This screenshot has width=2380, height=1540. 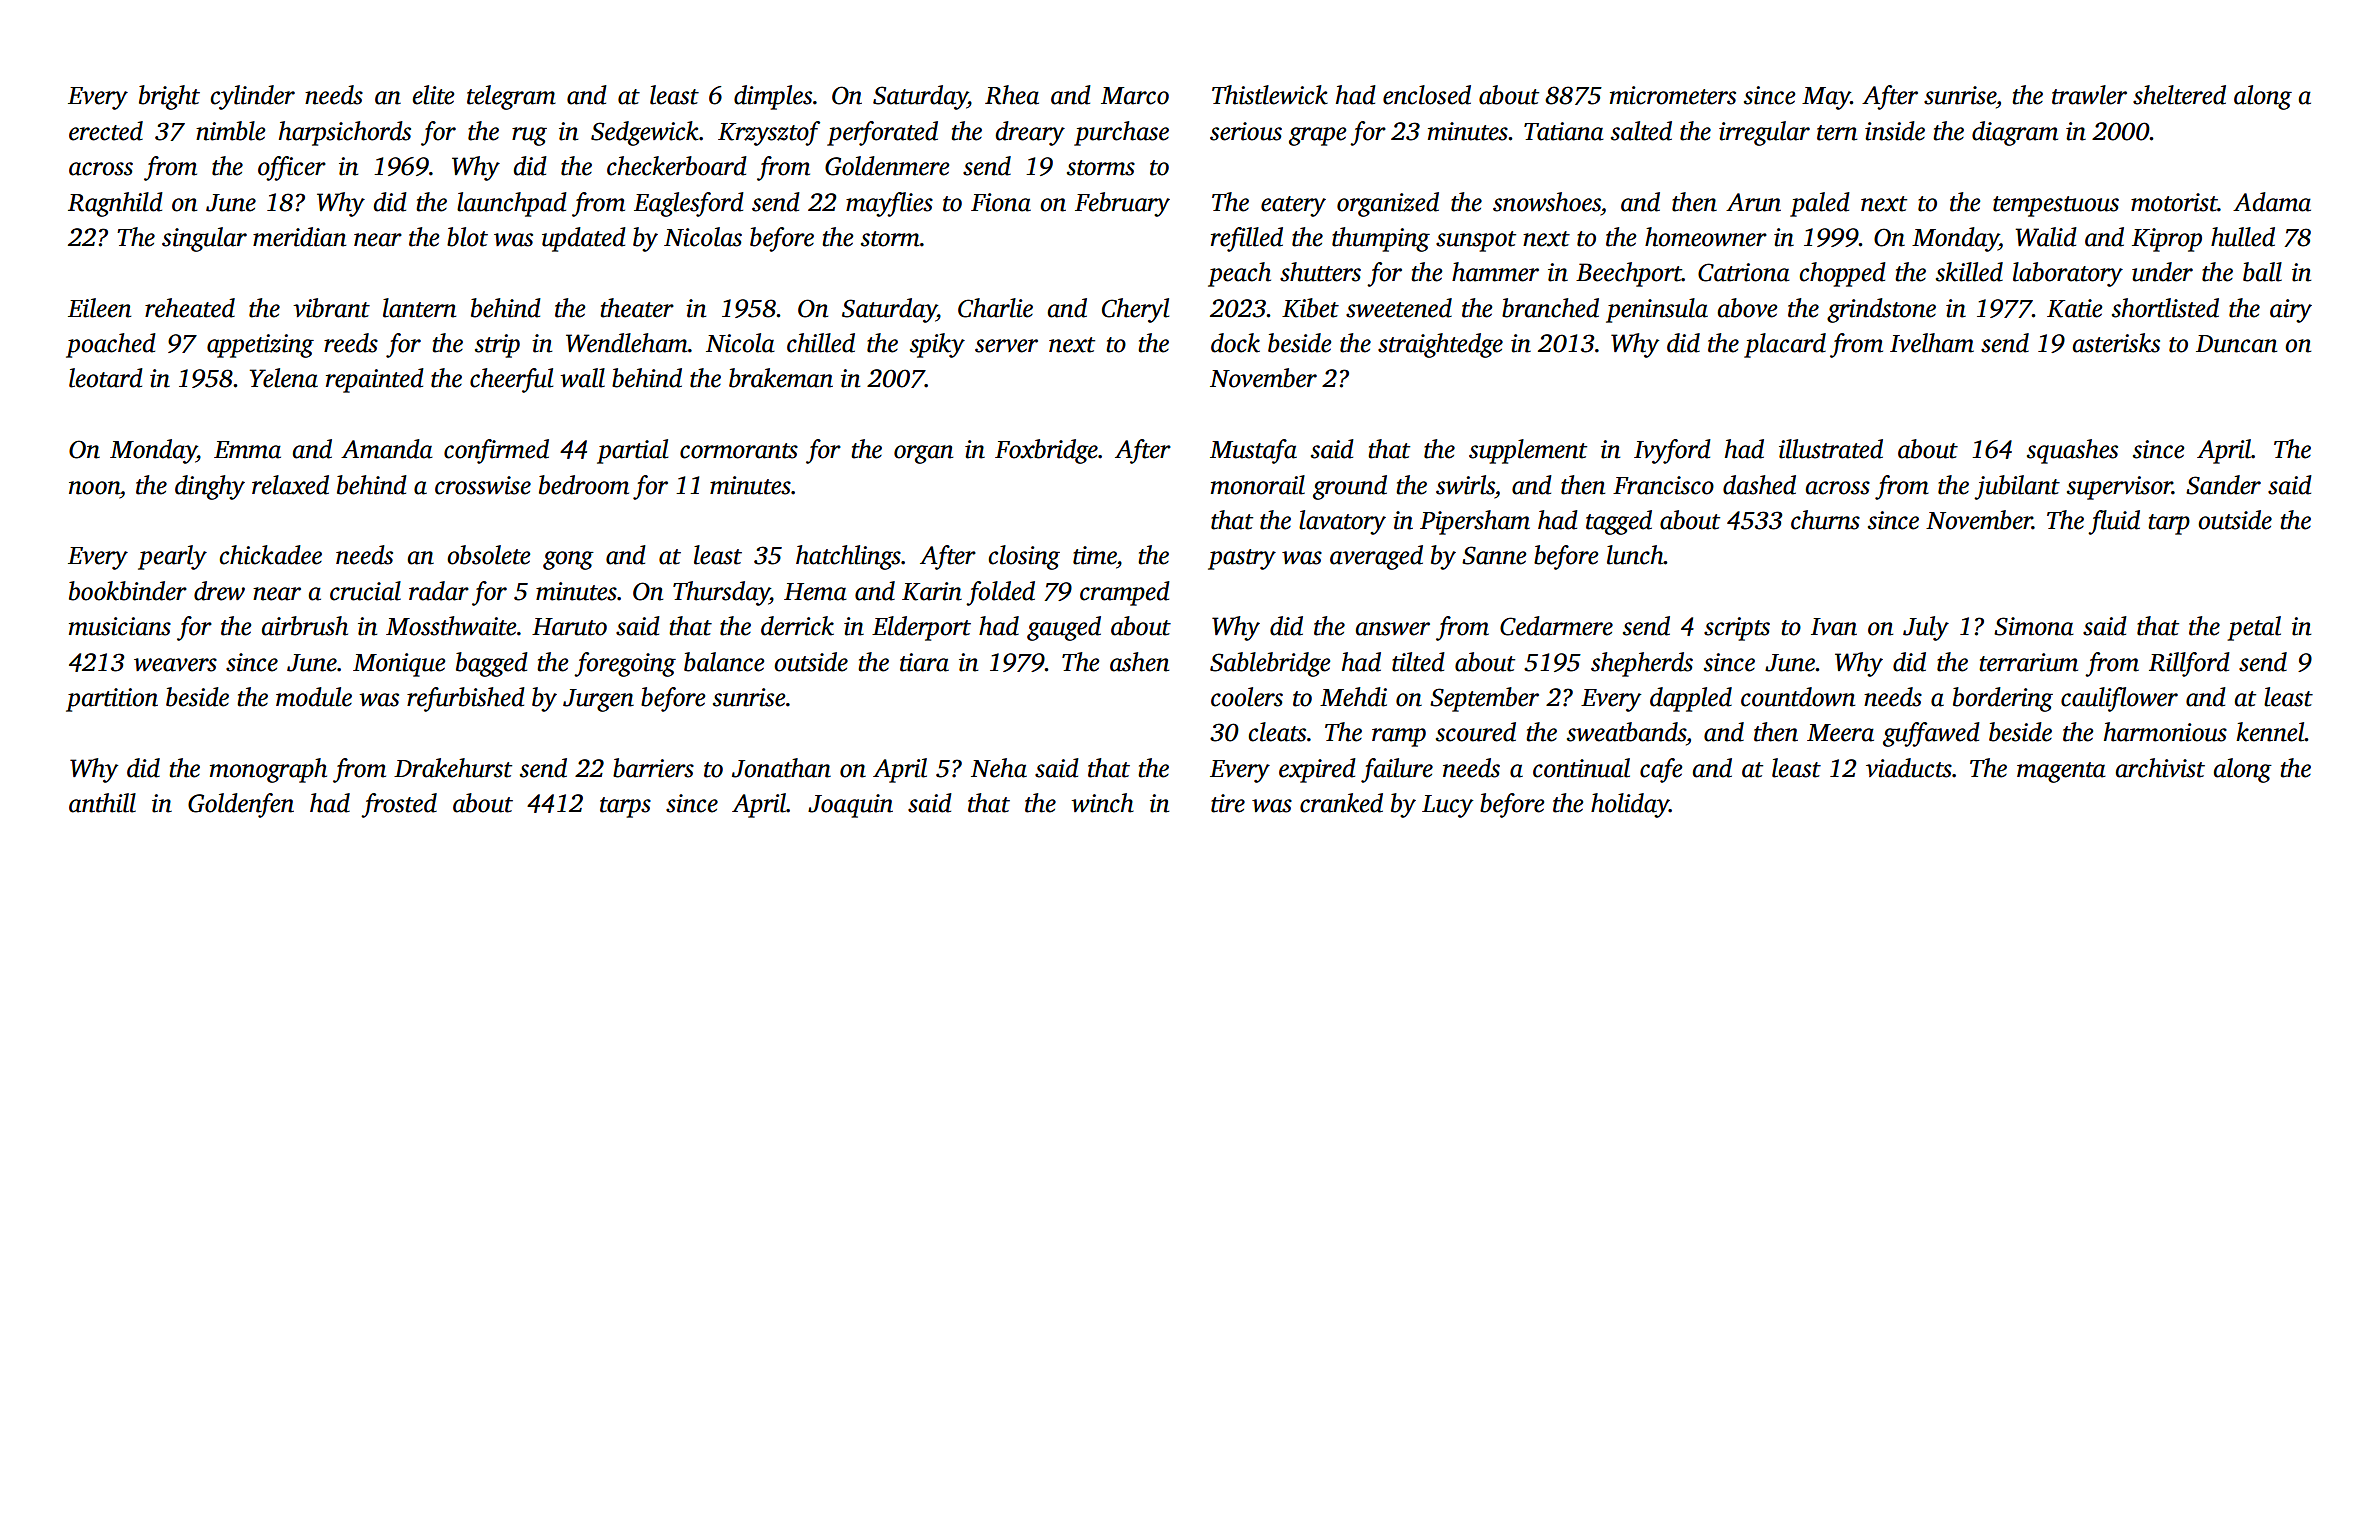 What do you see at coordinates (2116, 343) in the screenshot?
I see `asterisks` at bounding box center [2116, 343].
